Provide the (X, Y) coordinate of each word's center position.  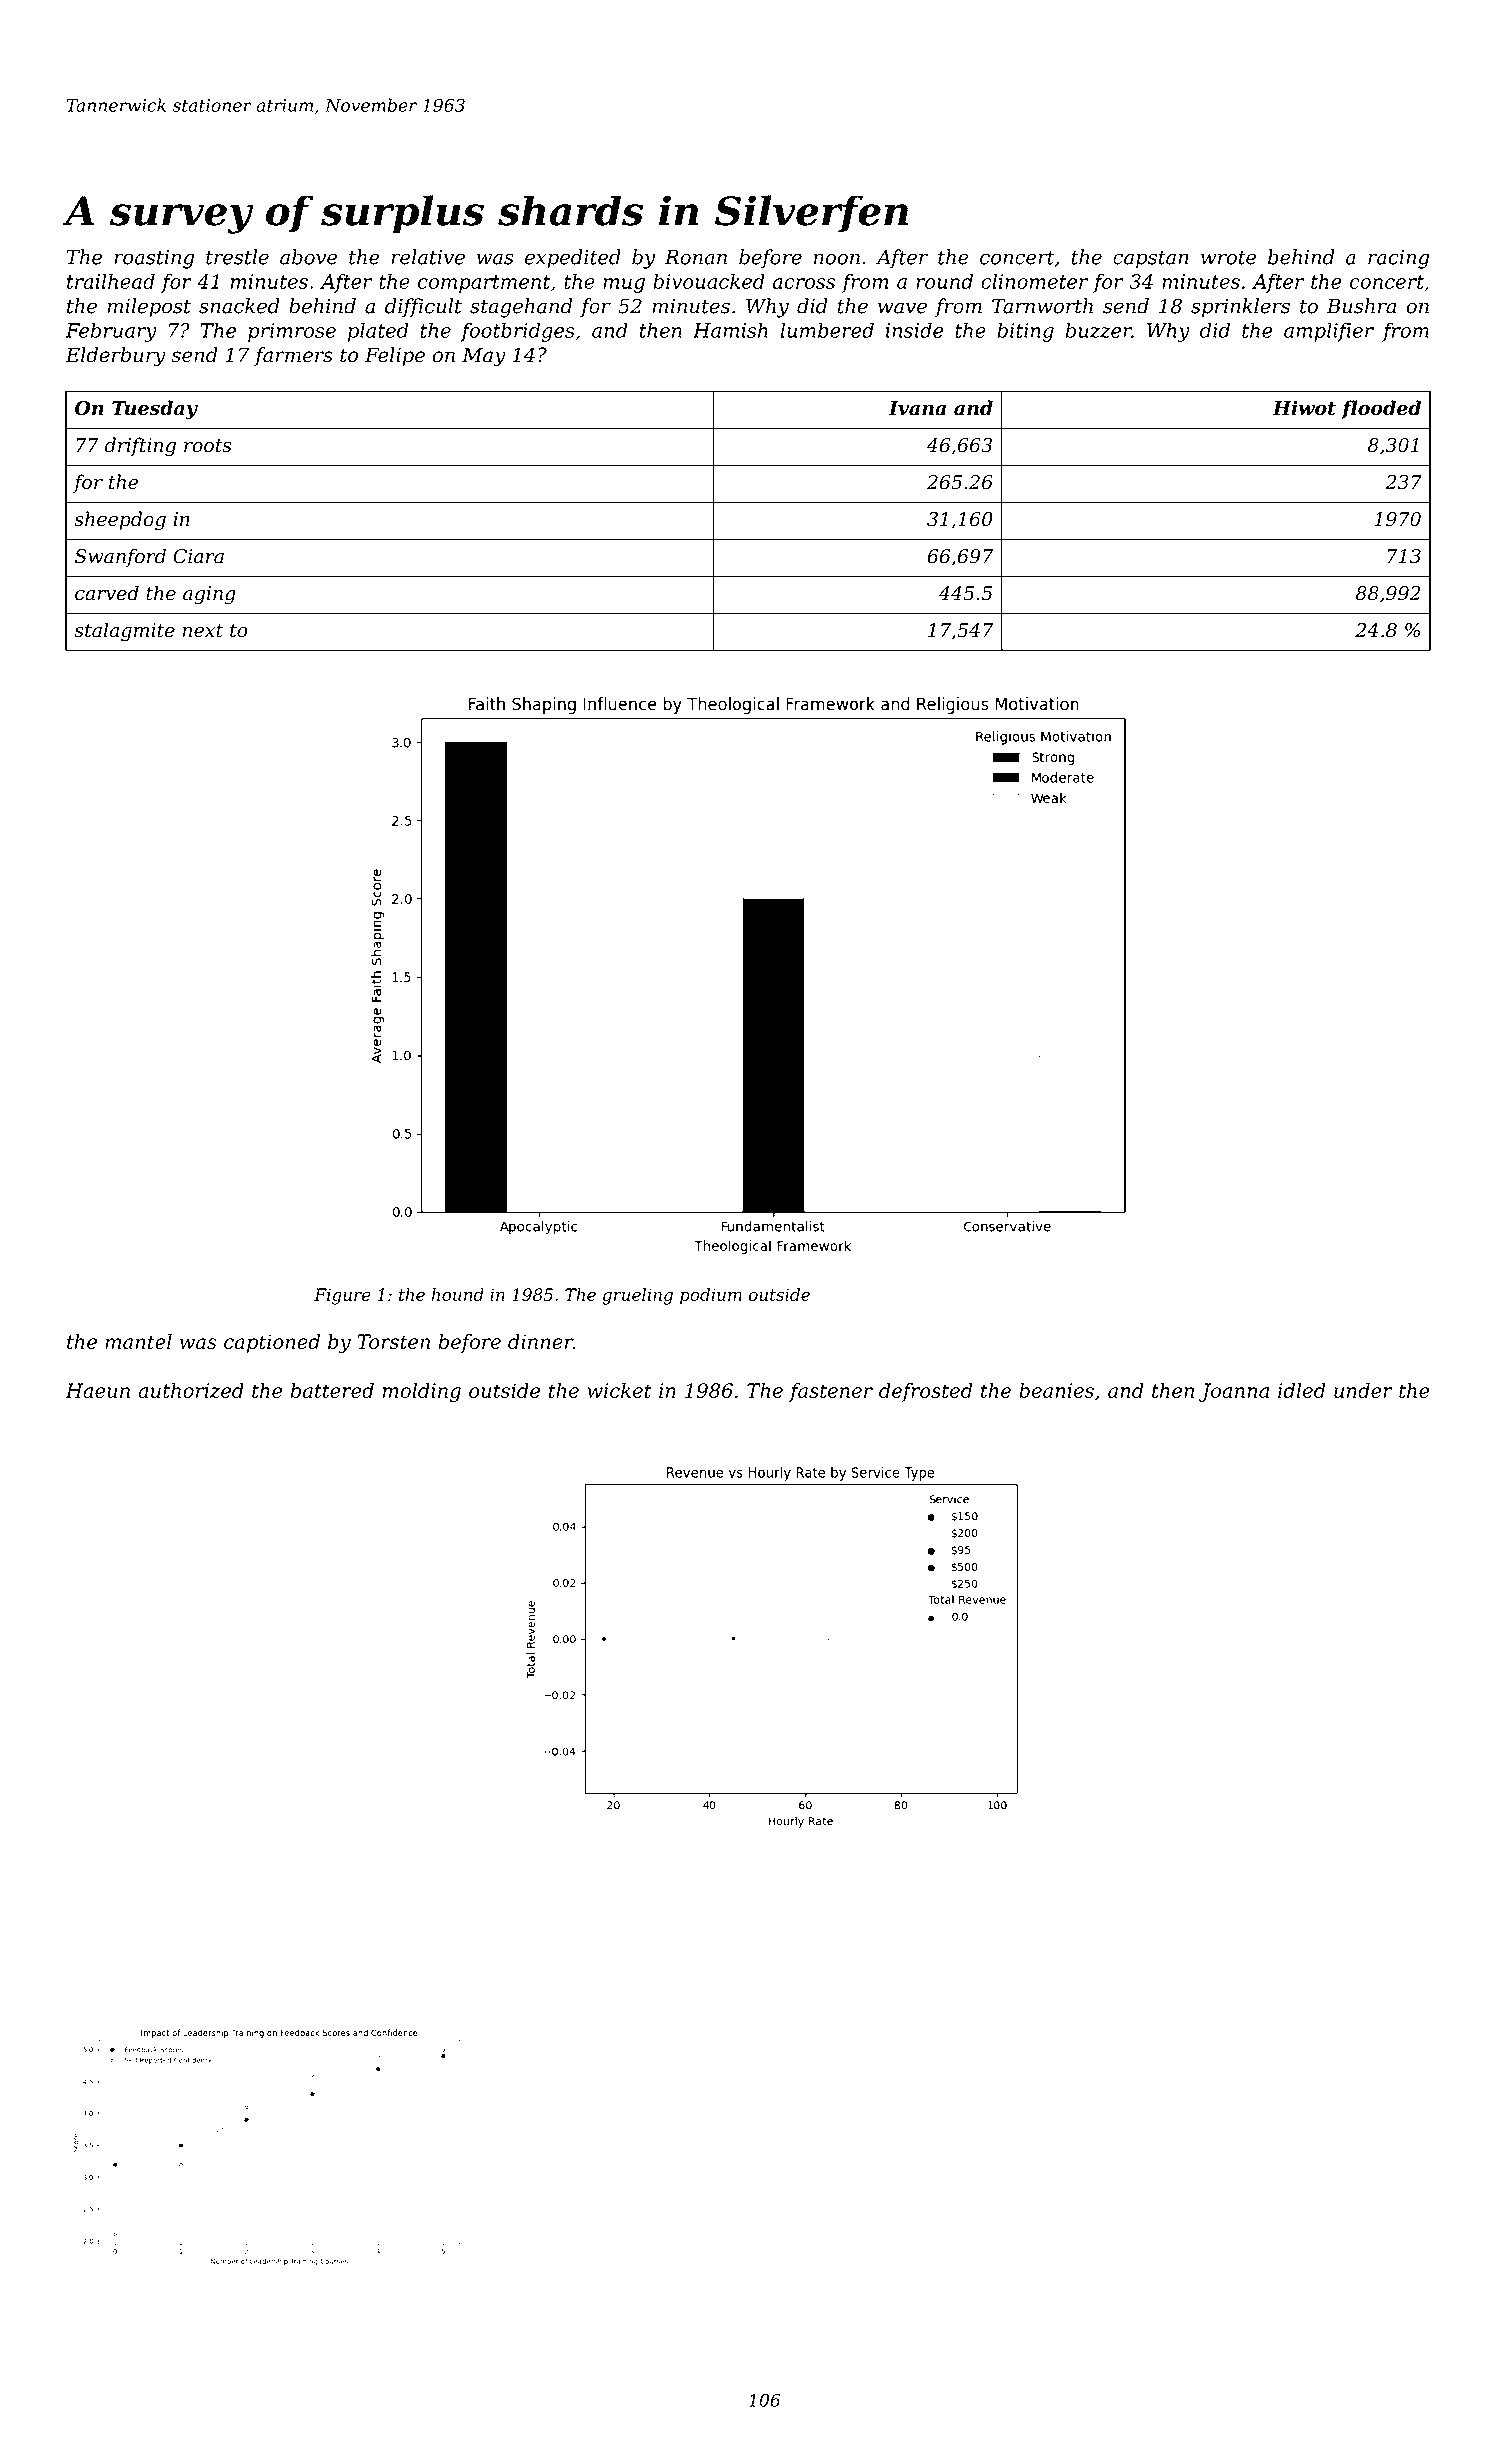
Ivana (917, 408)
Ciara (198, 556)
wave (902, 308)
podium (711, 1296)
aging (209, 595)
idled (1301, 1390)
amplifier (1329, 332)
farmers (293, 356)
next (203, 631)
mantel (138, 1341)
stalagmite (124, 632)
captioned (272, 1343)
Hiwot (1304, 408)
